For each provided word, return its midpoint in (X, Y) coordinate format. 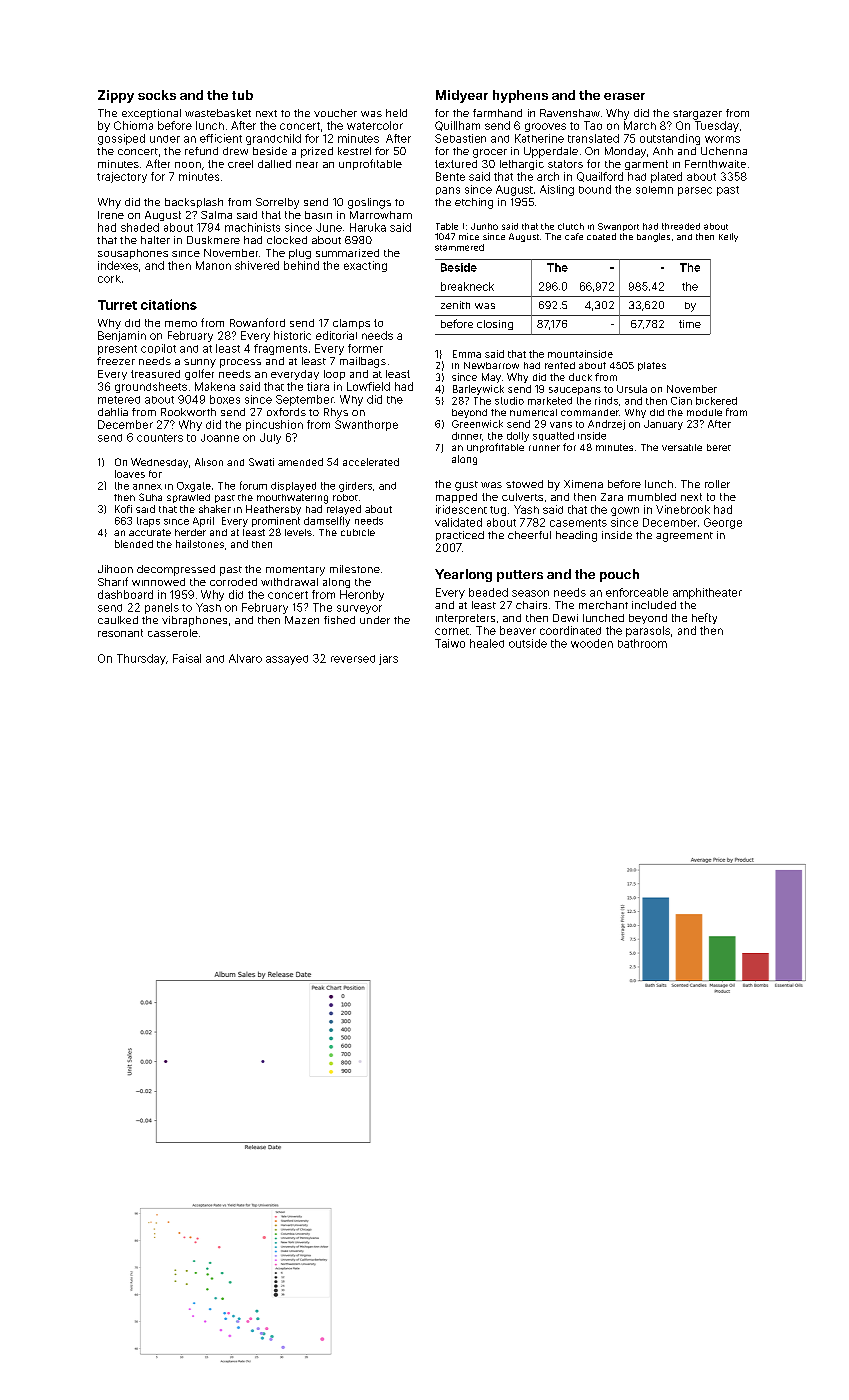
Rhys (336, 413)
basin (318, 215)
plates (652, 366)
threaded (681, 226)
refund (201, 151)
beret (719, 447)
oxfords (286, 412)
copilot (158, 349)
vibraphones (194, 621)
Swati (261, 462)
